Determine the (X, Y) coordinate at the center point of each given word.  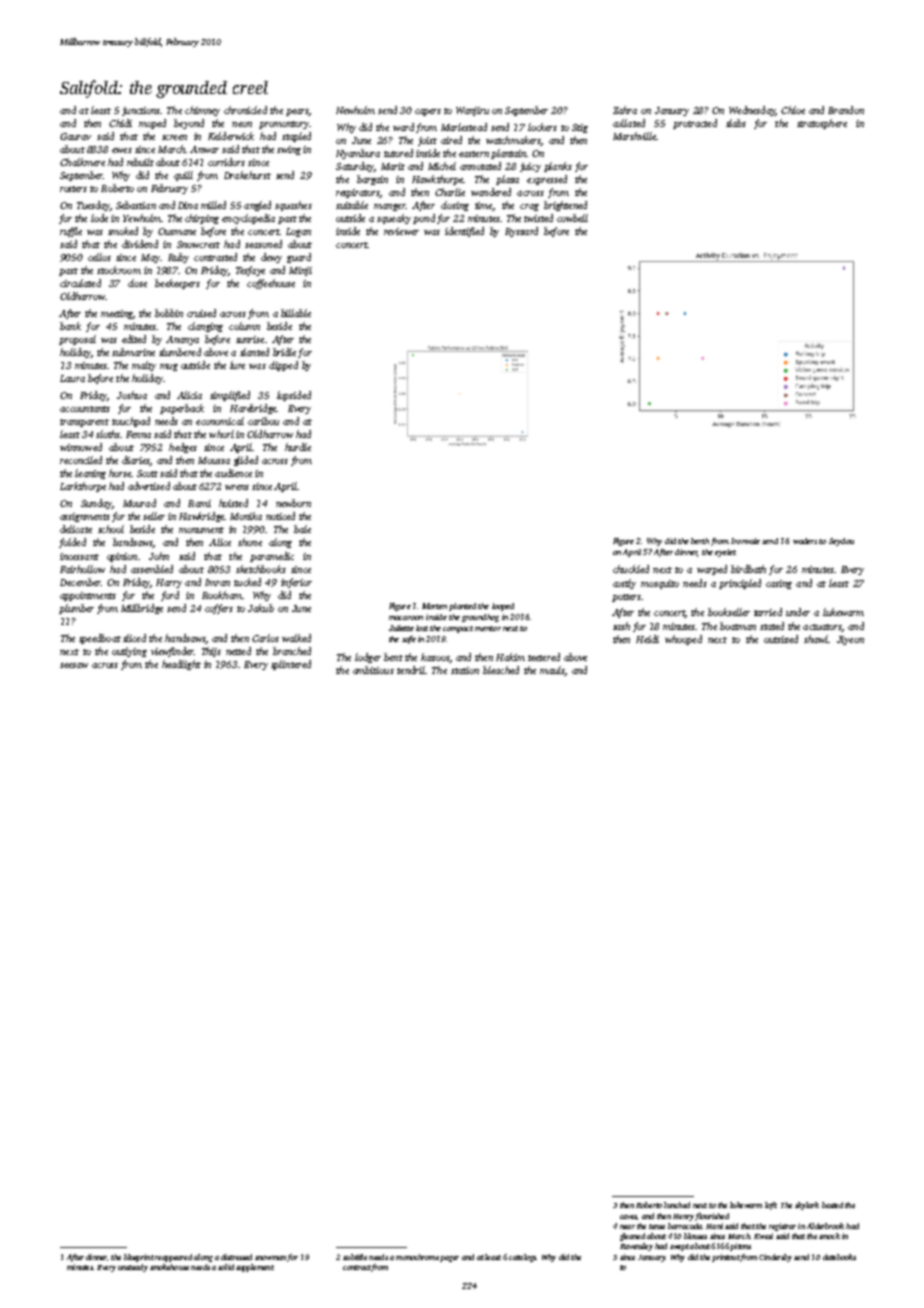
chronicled (245, 110)
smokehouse (169, 1267)
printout (726, 1258)
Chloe (793, 110)
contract (357, 1267)
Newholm (355, 110)
